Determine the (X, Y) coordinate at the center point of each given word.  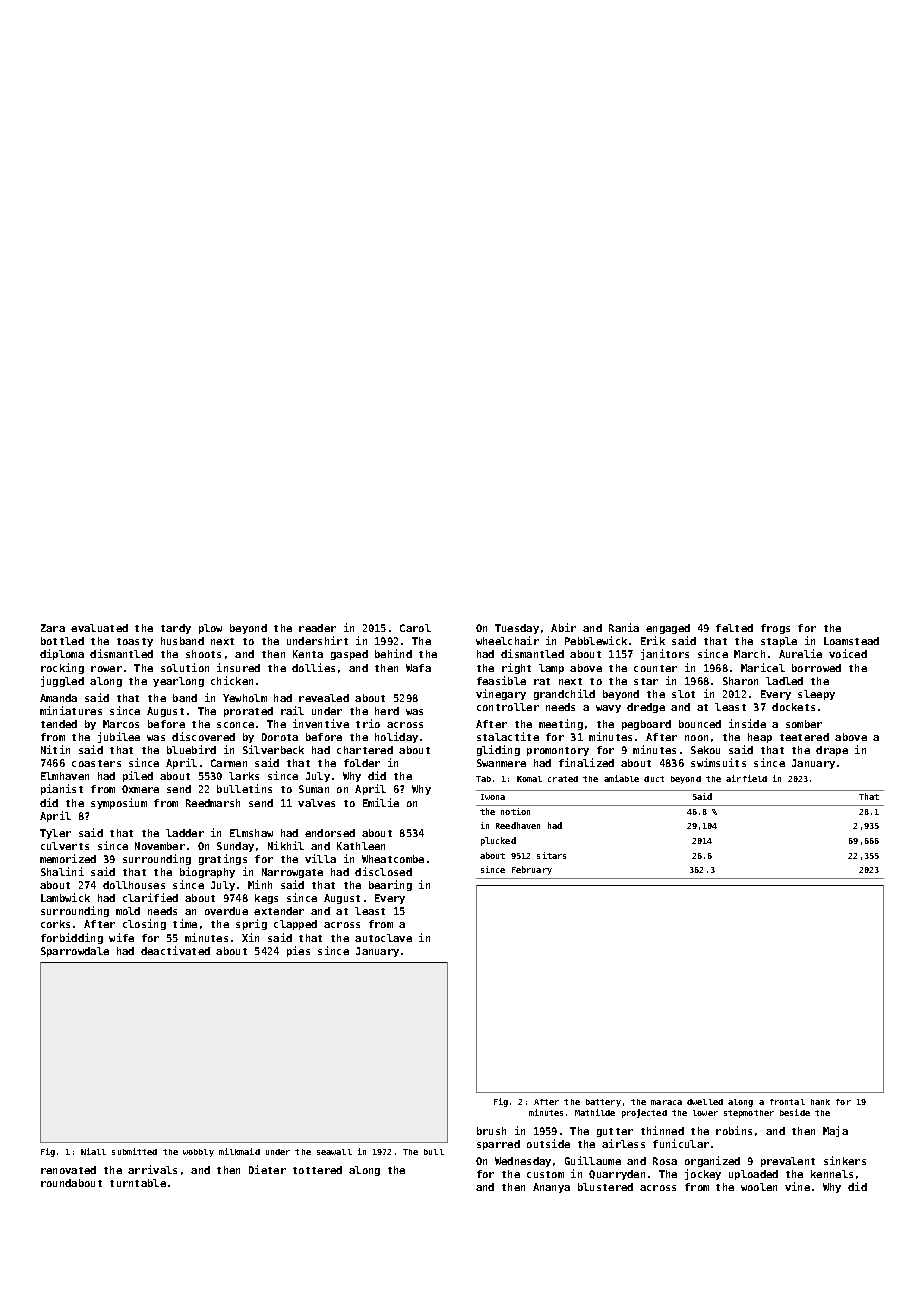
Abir (563, 627)
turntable (138, 1183)
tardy (176, 629)
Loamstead (851, 641)
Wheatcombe (393, 859)
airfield (746, 778)
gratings (223, 859)
